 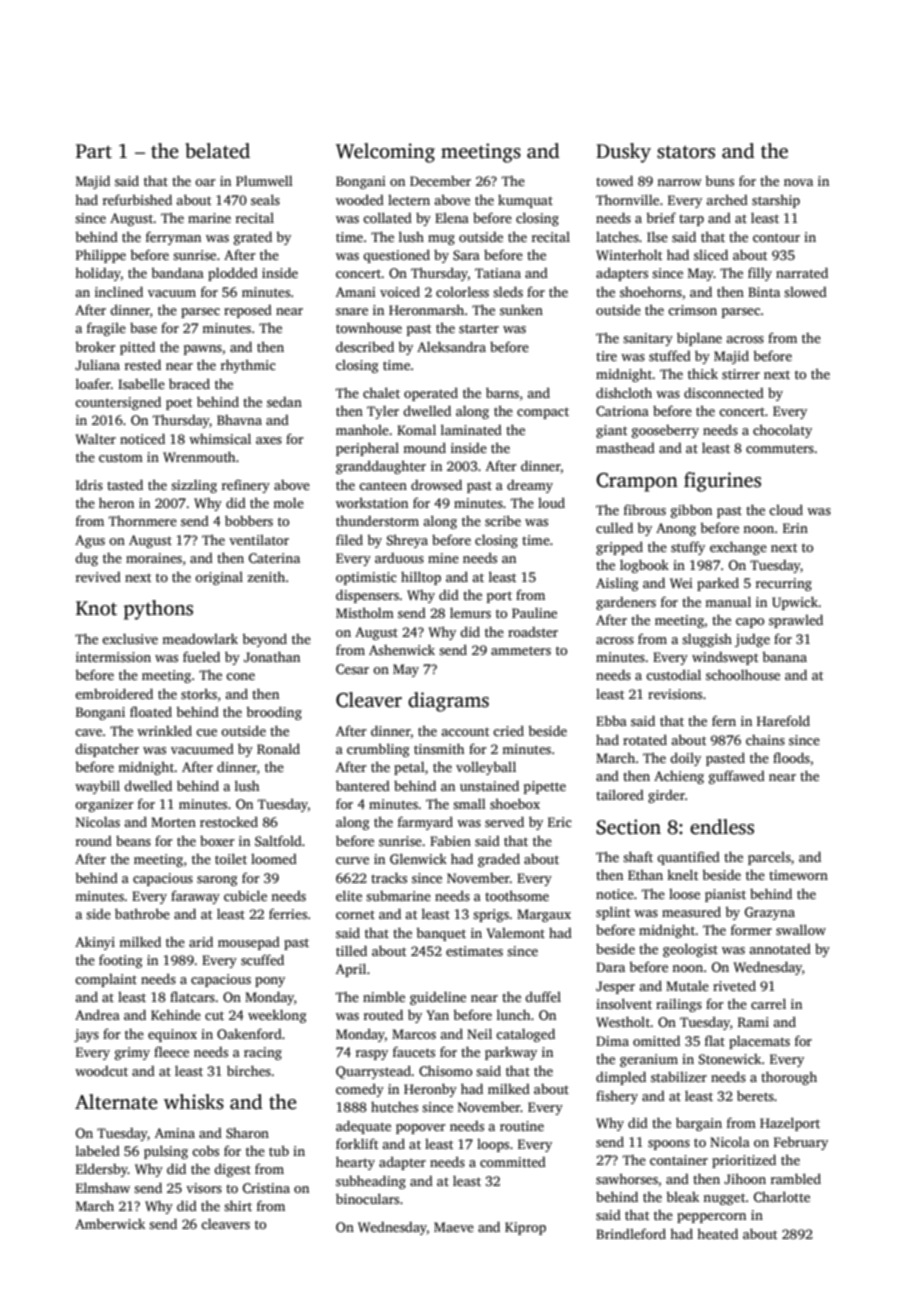 What do you see at coordinates (724, 720) in the image?
I see `fern` at bounding box center [724, 720].
